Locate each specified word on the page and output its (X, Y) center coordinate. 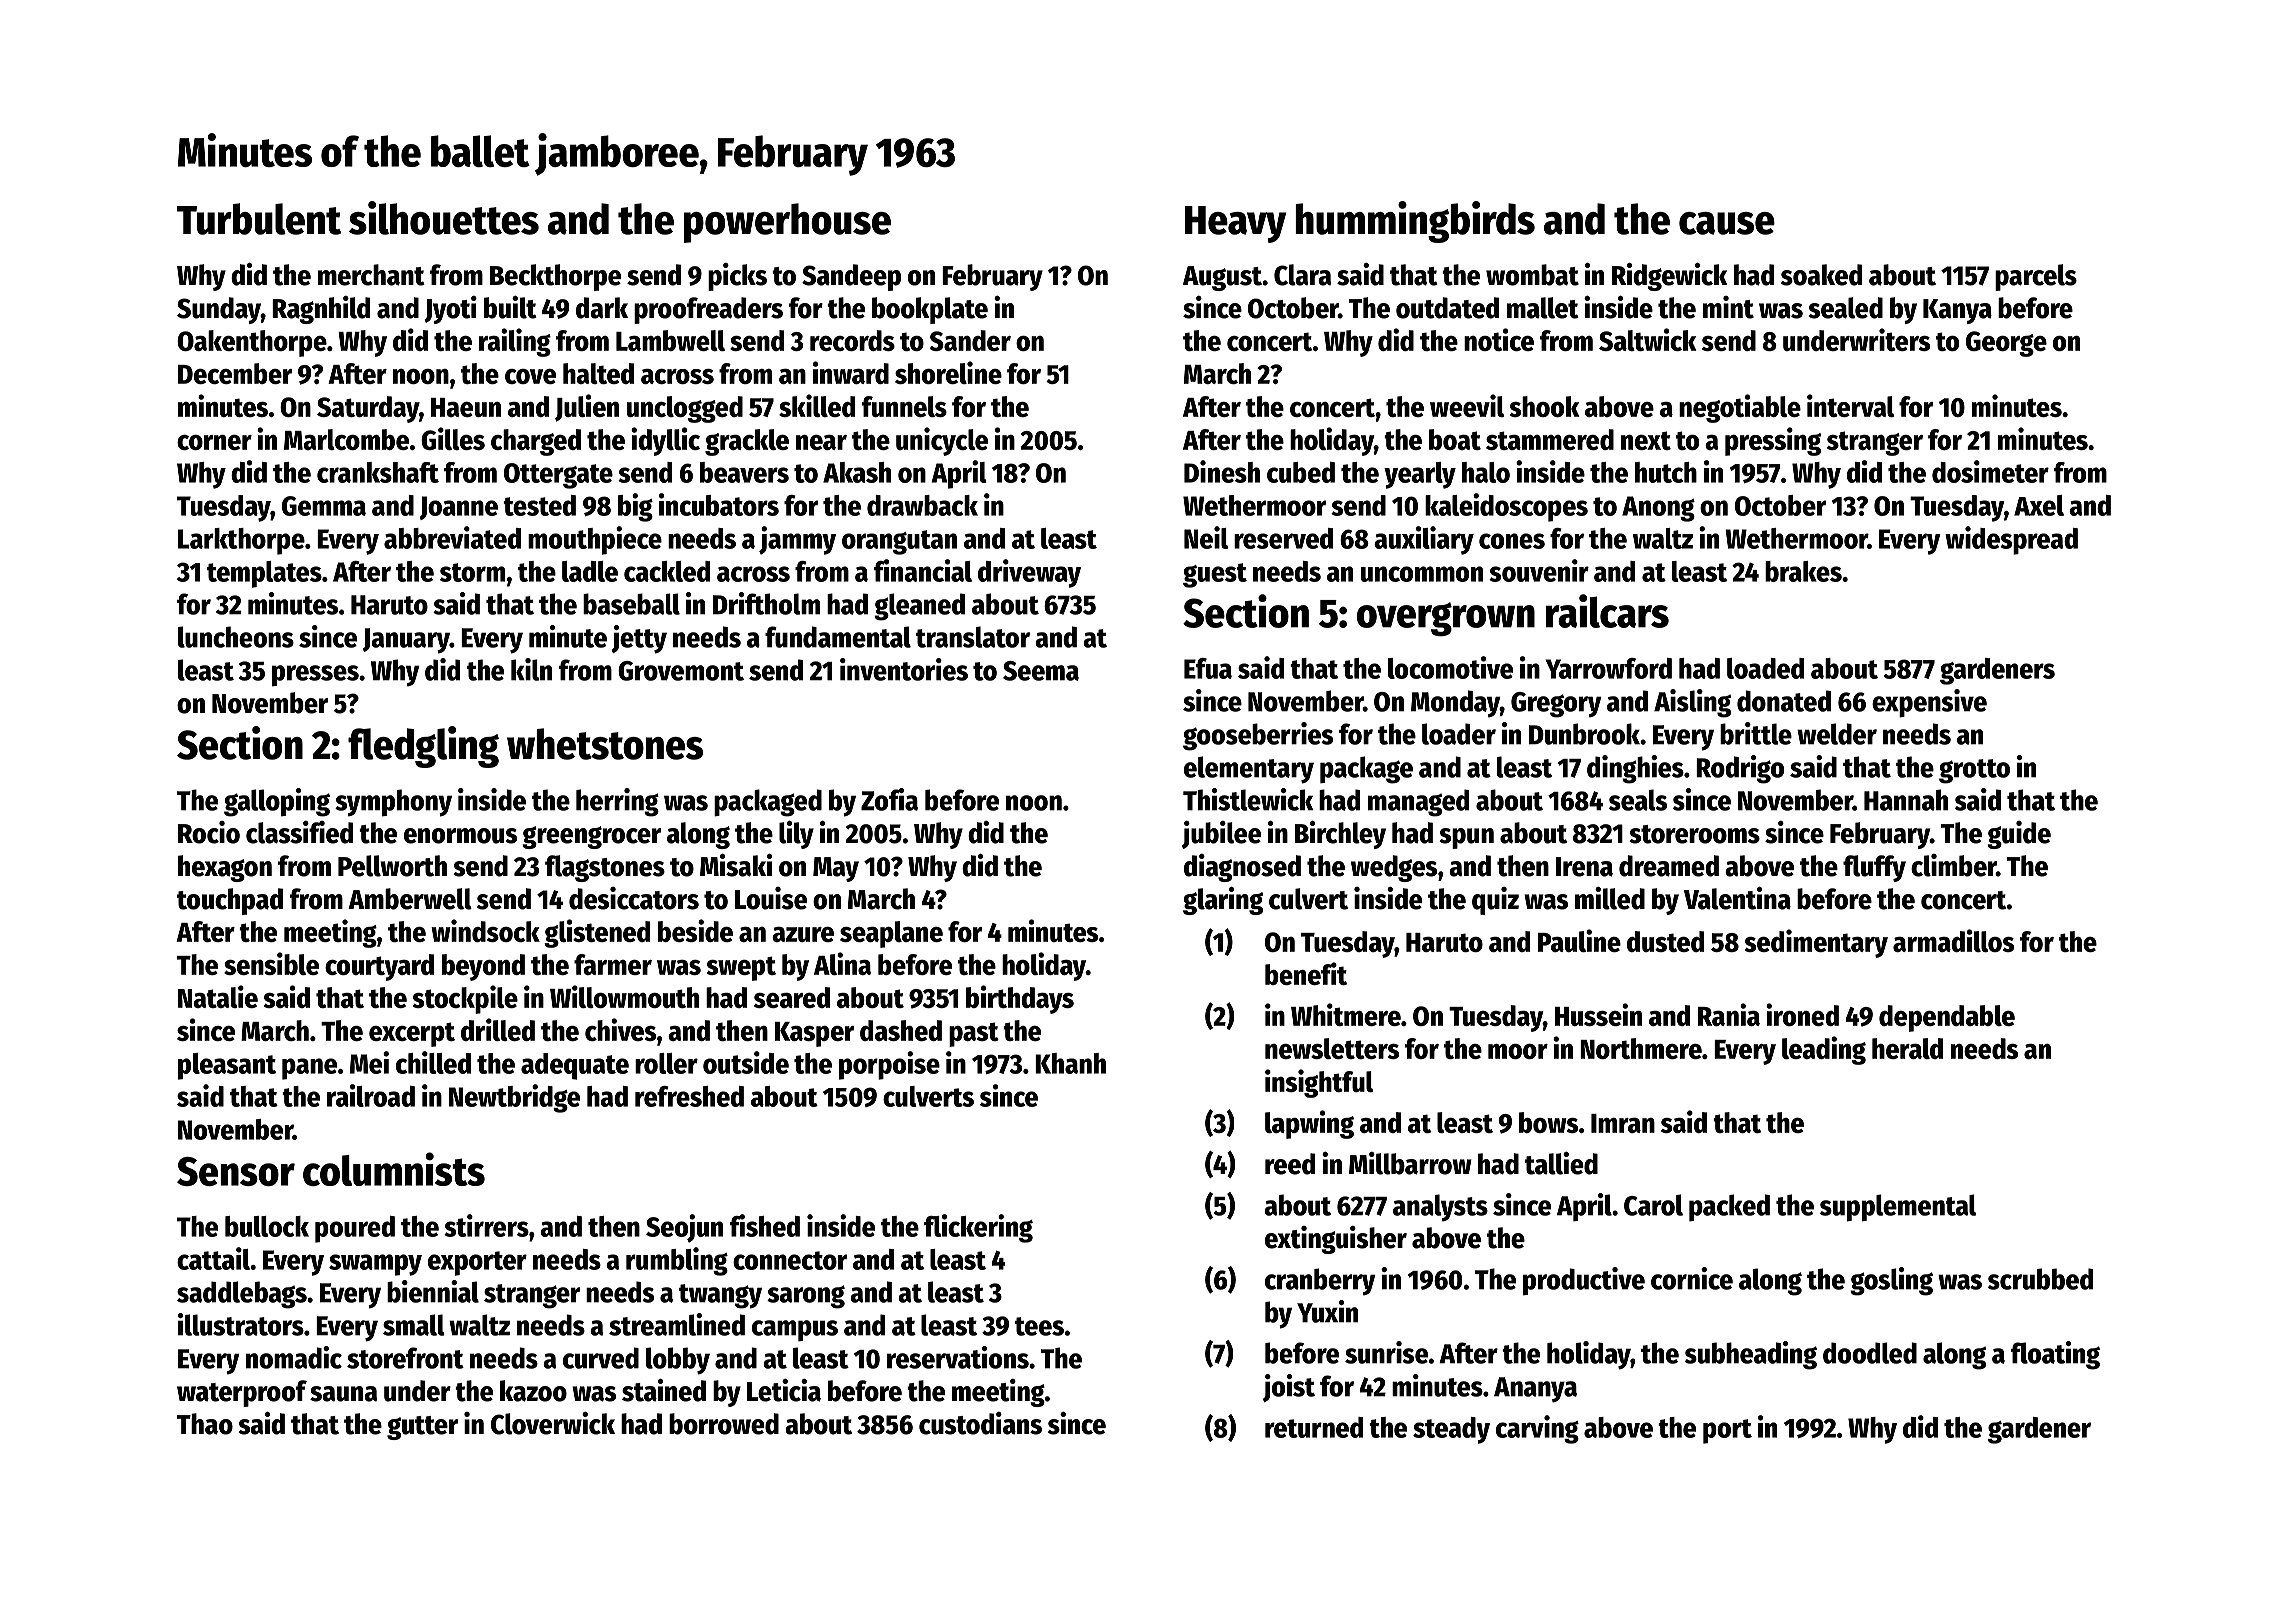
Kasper (814, 1034)
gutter (422, 1428)
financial (923, 570)
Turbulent (259, 219)
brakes (1803, 571)
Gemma (324, 506)
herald (1907, 1048)
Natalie (218, 996)
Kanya (1957, 311)
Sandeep (851, 277)
